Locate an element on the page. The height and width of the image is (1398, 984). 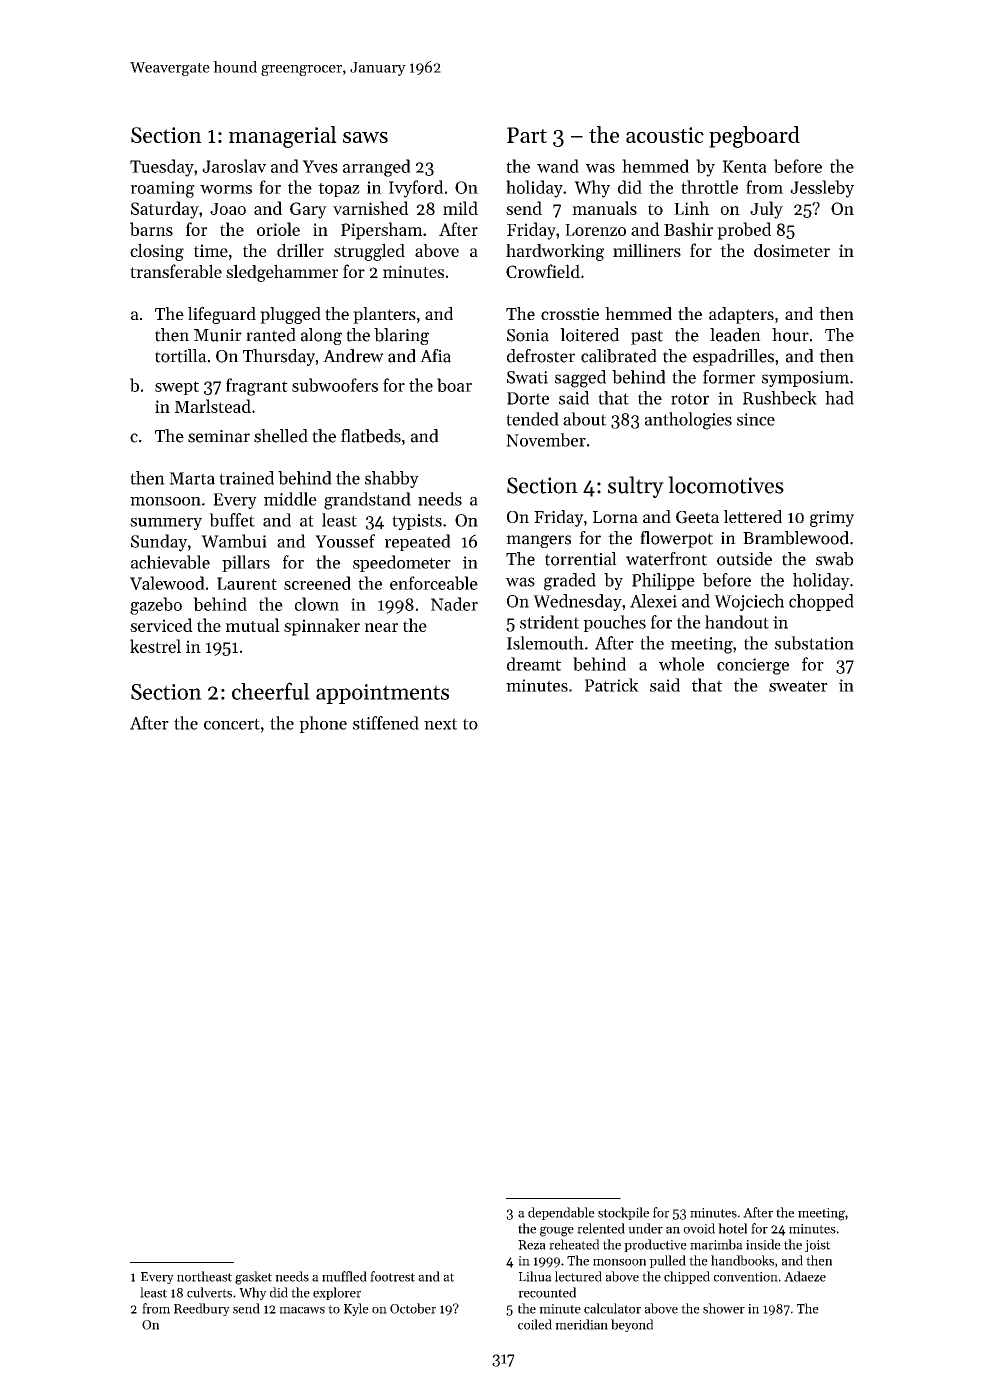
hotel is located at coordinates (732, 1228).
